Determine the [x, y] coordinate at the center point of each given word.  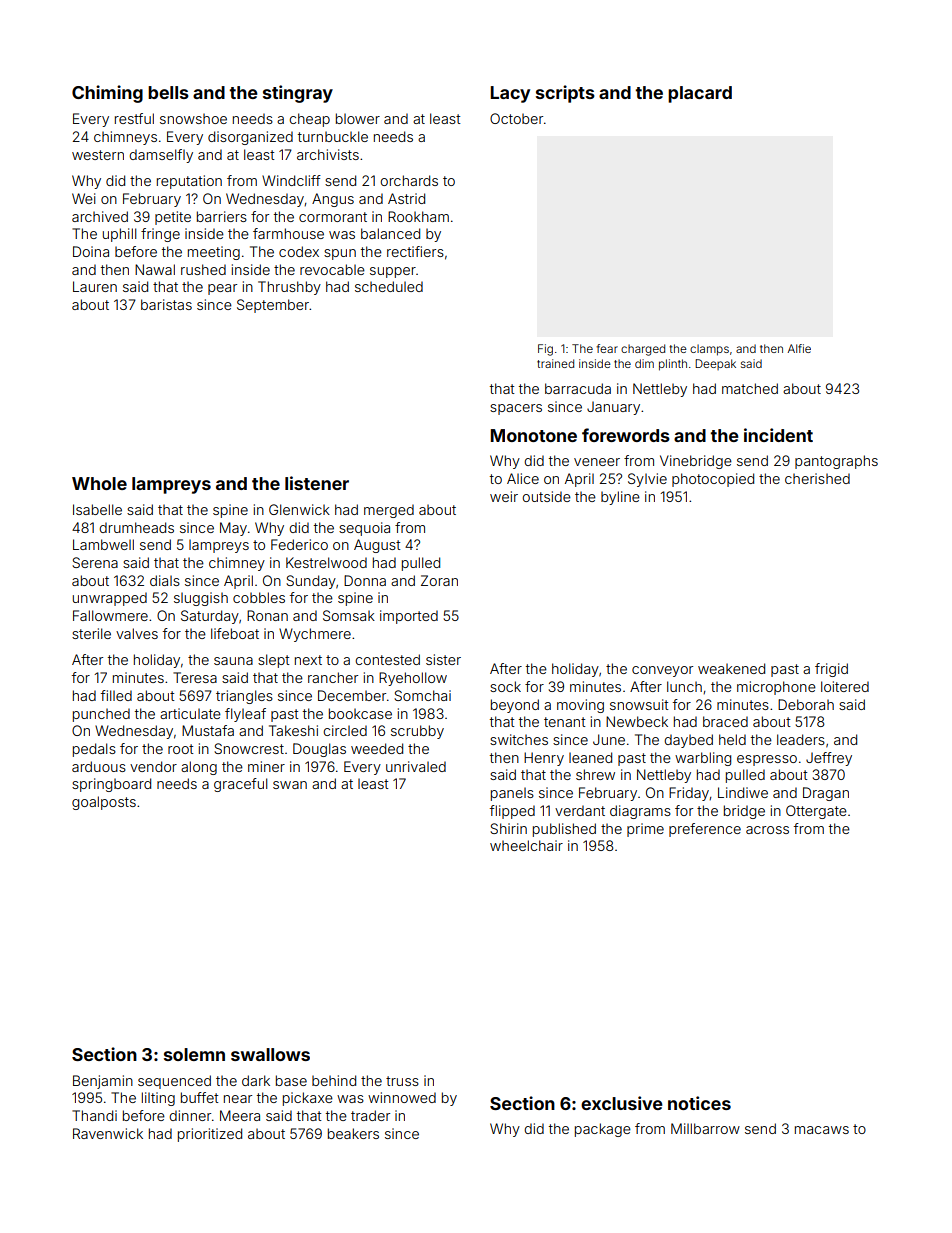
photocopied [713, 480]
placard [700, 94]
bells [168, 92]
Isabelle [97, 509]
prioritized [210, 1135]
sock [505, 686]
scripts [565, 94]
